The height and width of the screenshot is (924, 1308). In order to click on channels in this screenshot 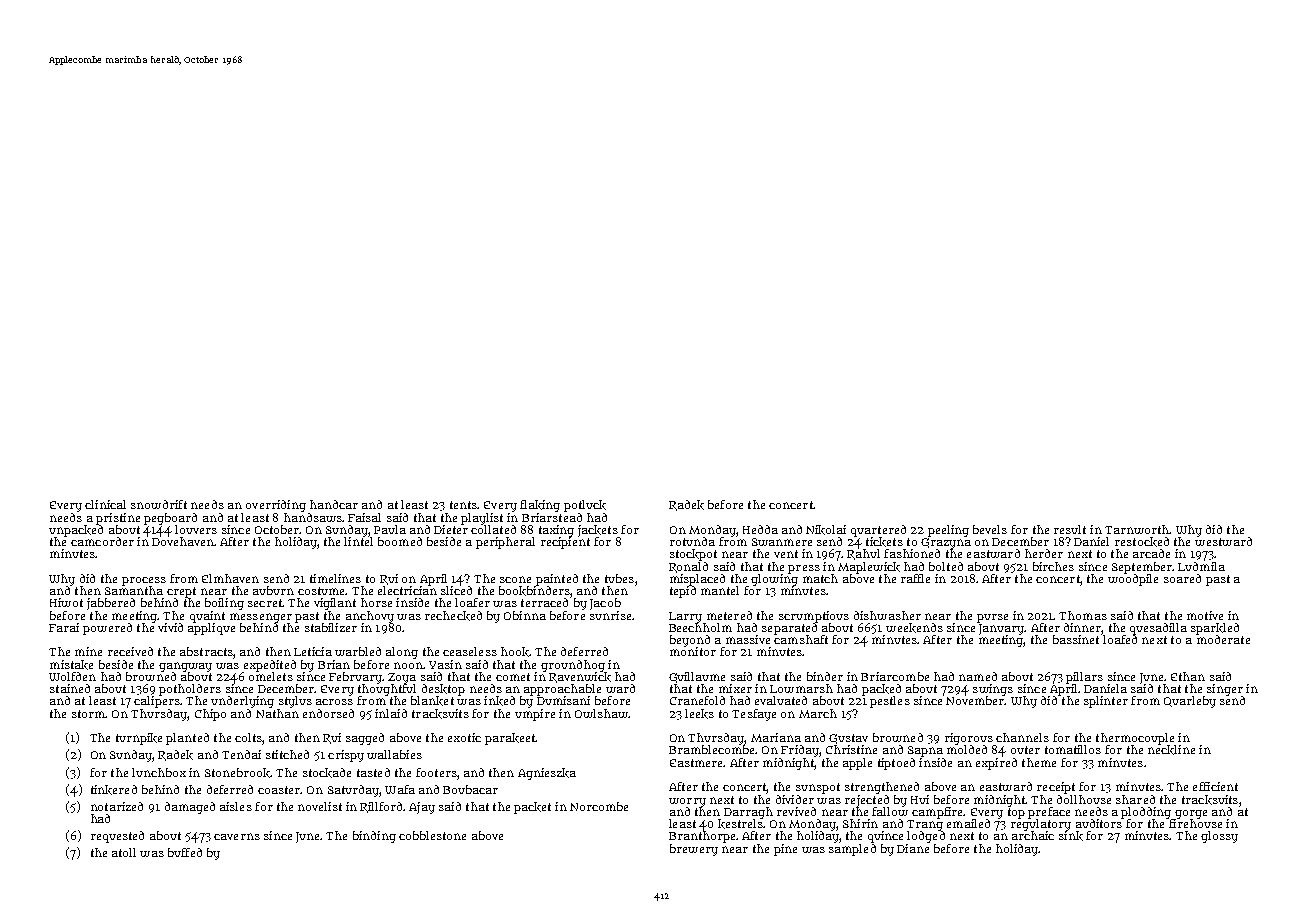, I will do `click(1022, 737)`.
